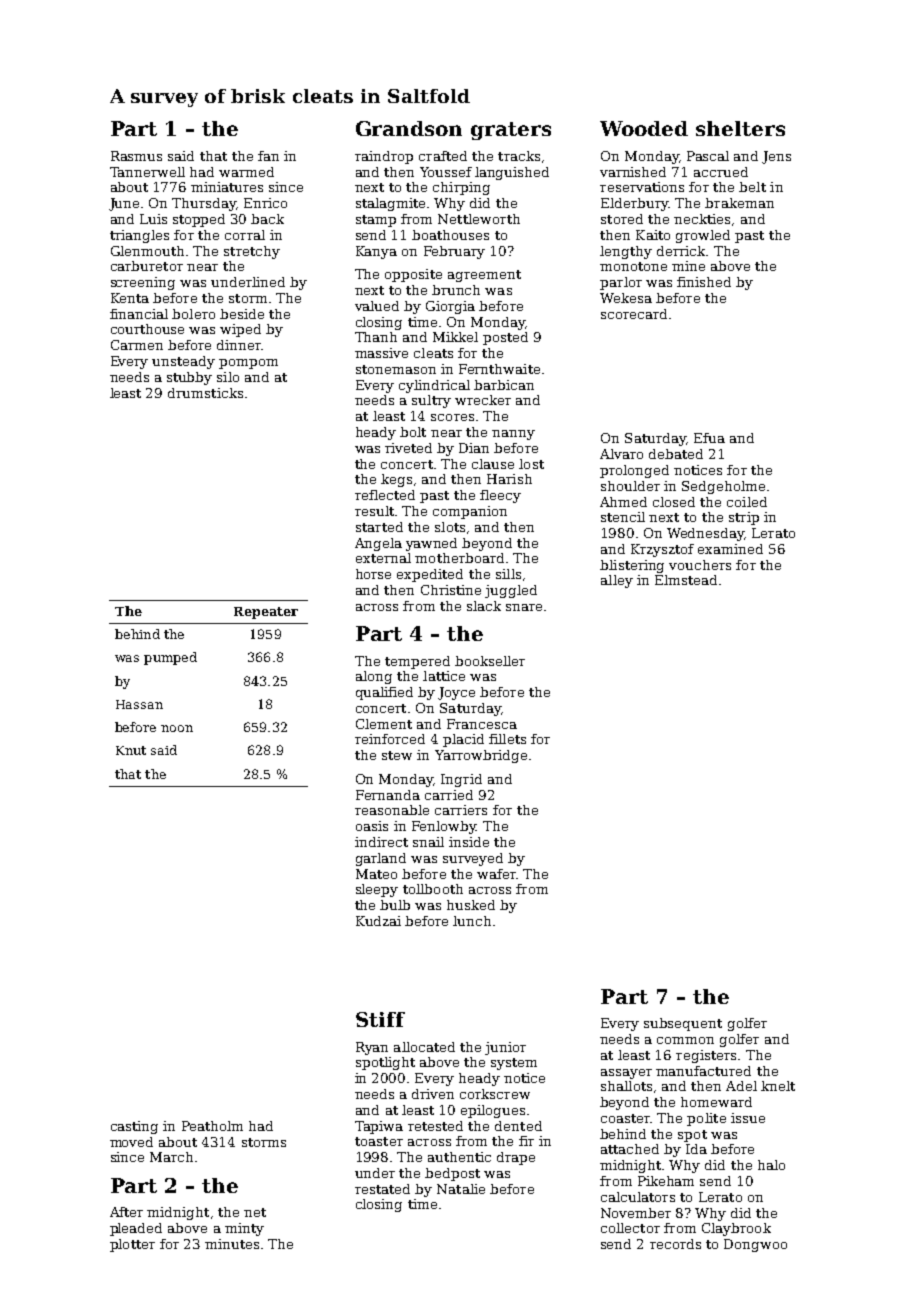 The width and height of the page is (908, 1316). I want to click on Elmstead, so click(686, 580).
